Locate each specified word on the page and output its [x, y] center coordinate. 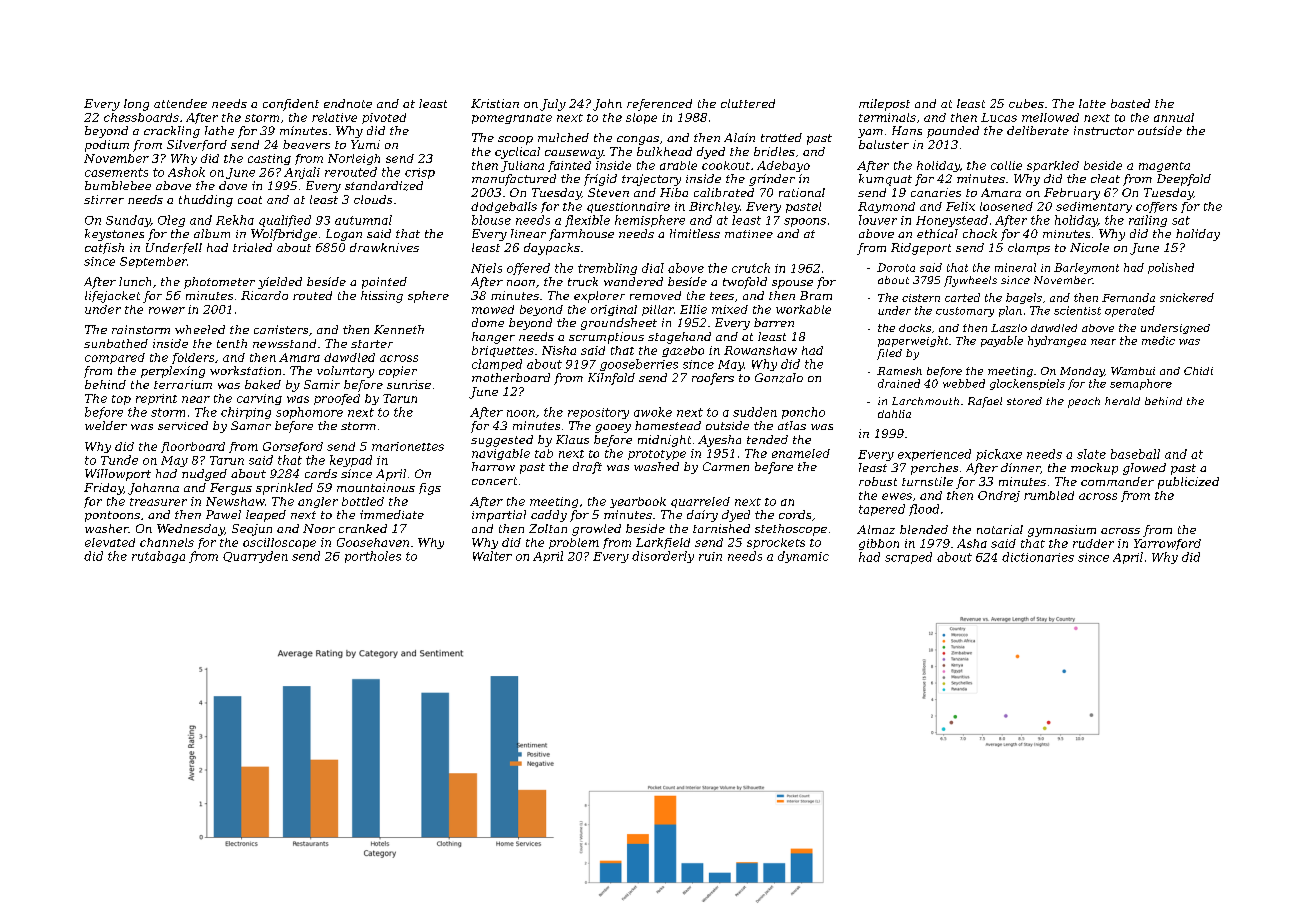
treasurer [158, 502]
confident [291, 105]
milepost [884, 105]
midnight [664, 441]
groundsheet [619, 324]
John [607, 105]
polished [1171, 268]
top [121, 400]
